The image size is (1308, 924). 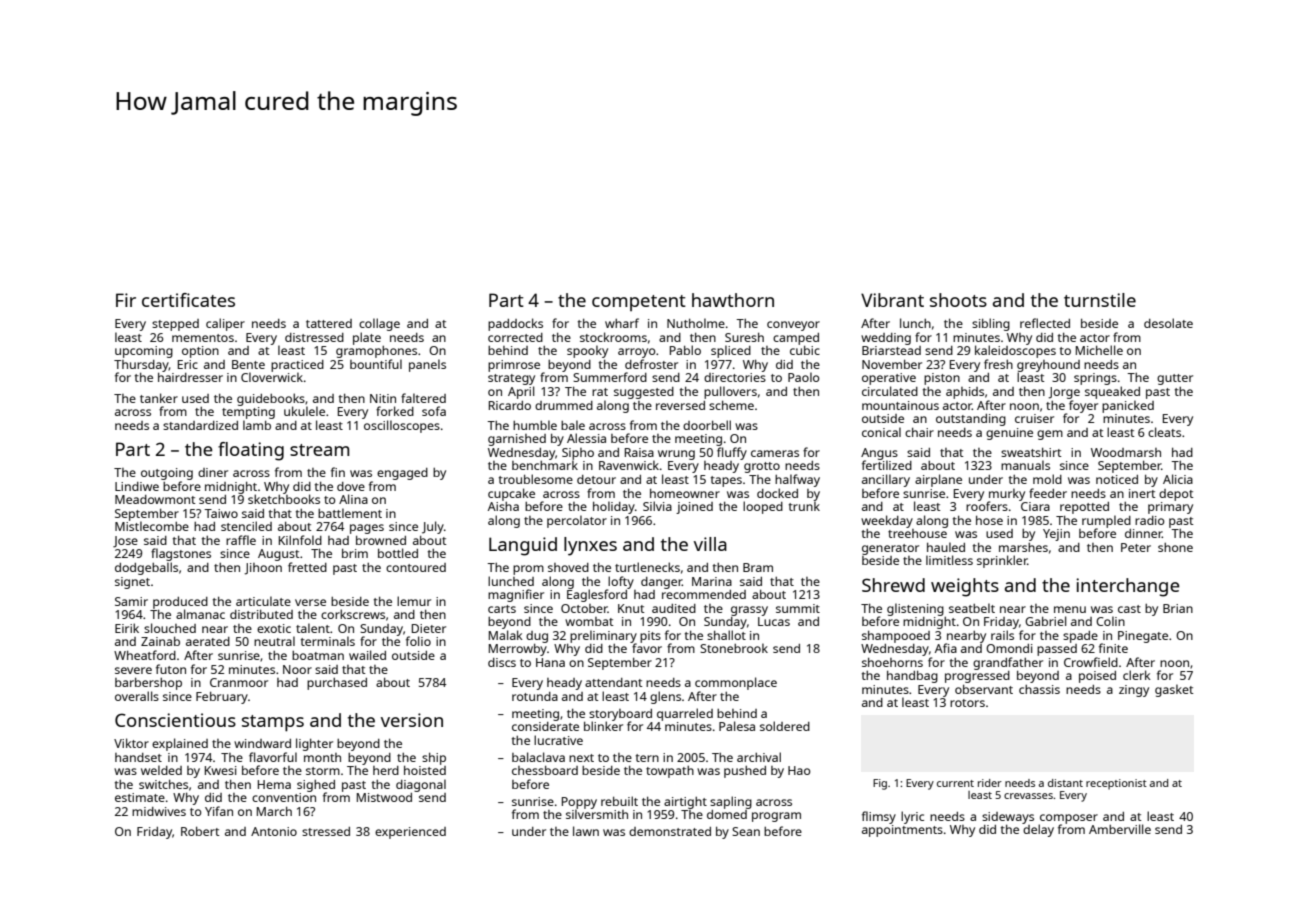 I want to click on gutter, so click(x=1175, y=379).
